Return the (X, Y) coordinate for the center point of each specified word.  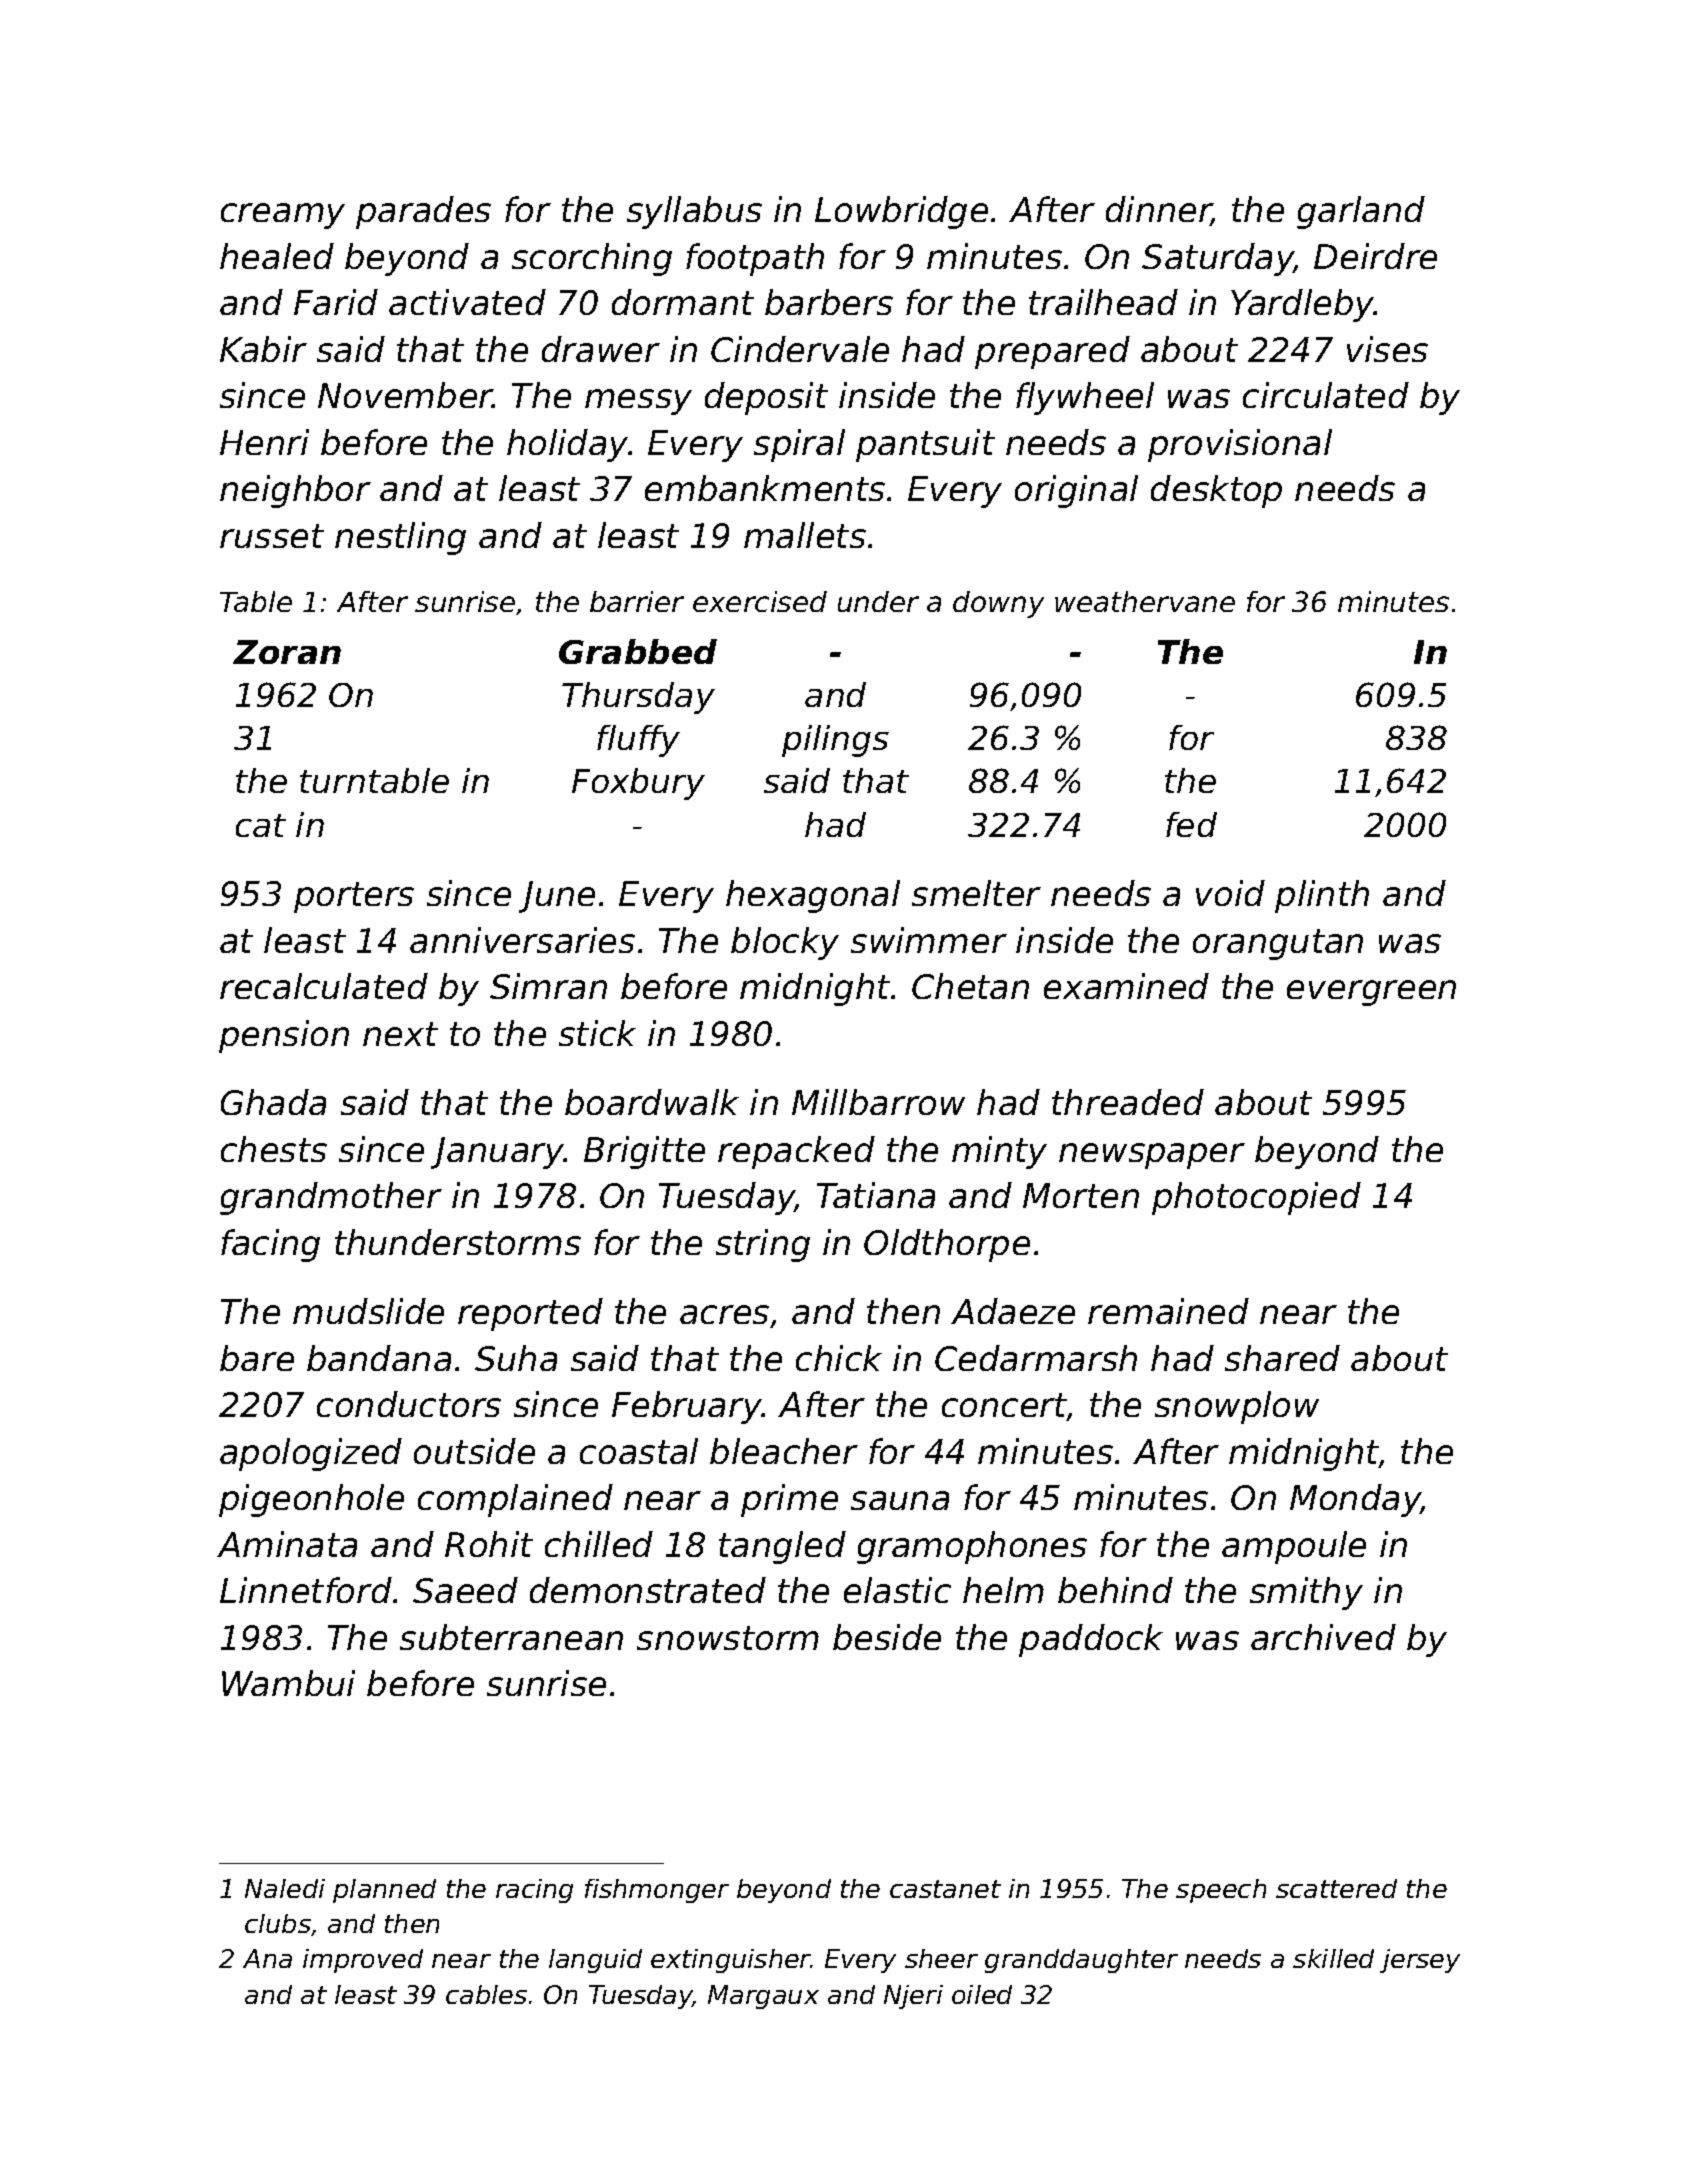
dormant (683, 302)
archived (1323, 1637)
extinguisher (731, 1961)
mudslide (368, 1311)
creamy (283, 216)
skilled (1333, 1958)
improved (363, 1961)
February (687, 1407)
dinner (1159, 211)
